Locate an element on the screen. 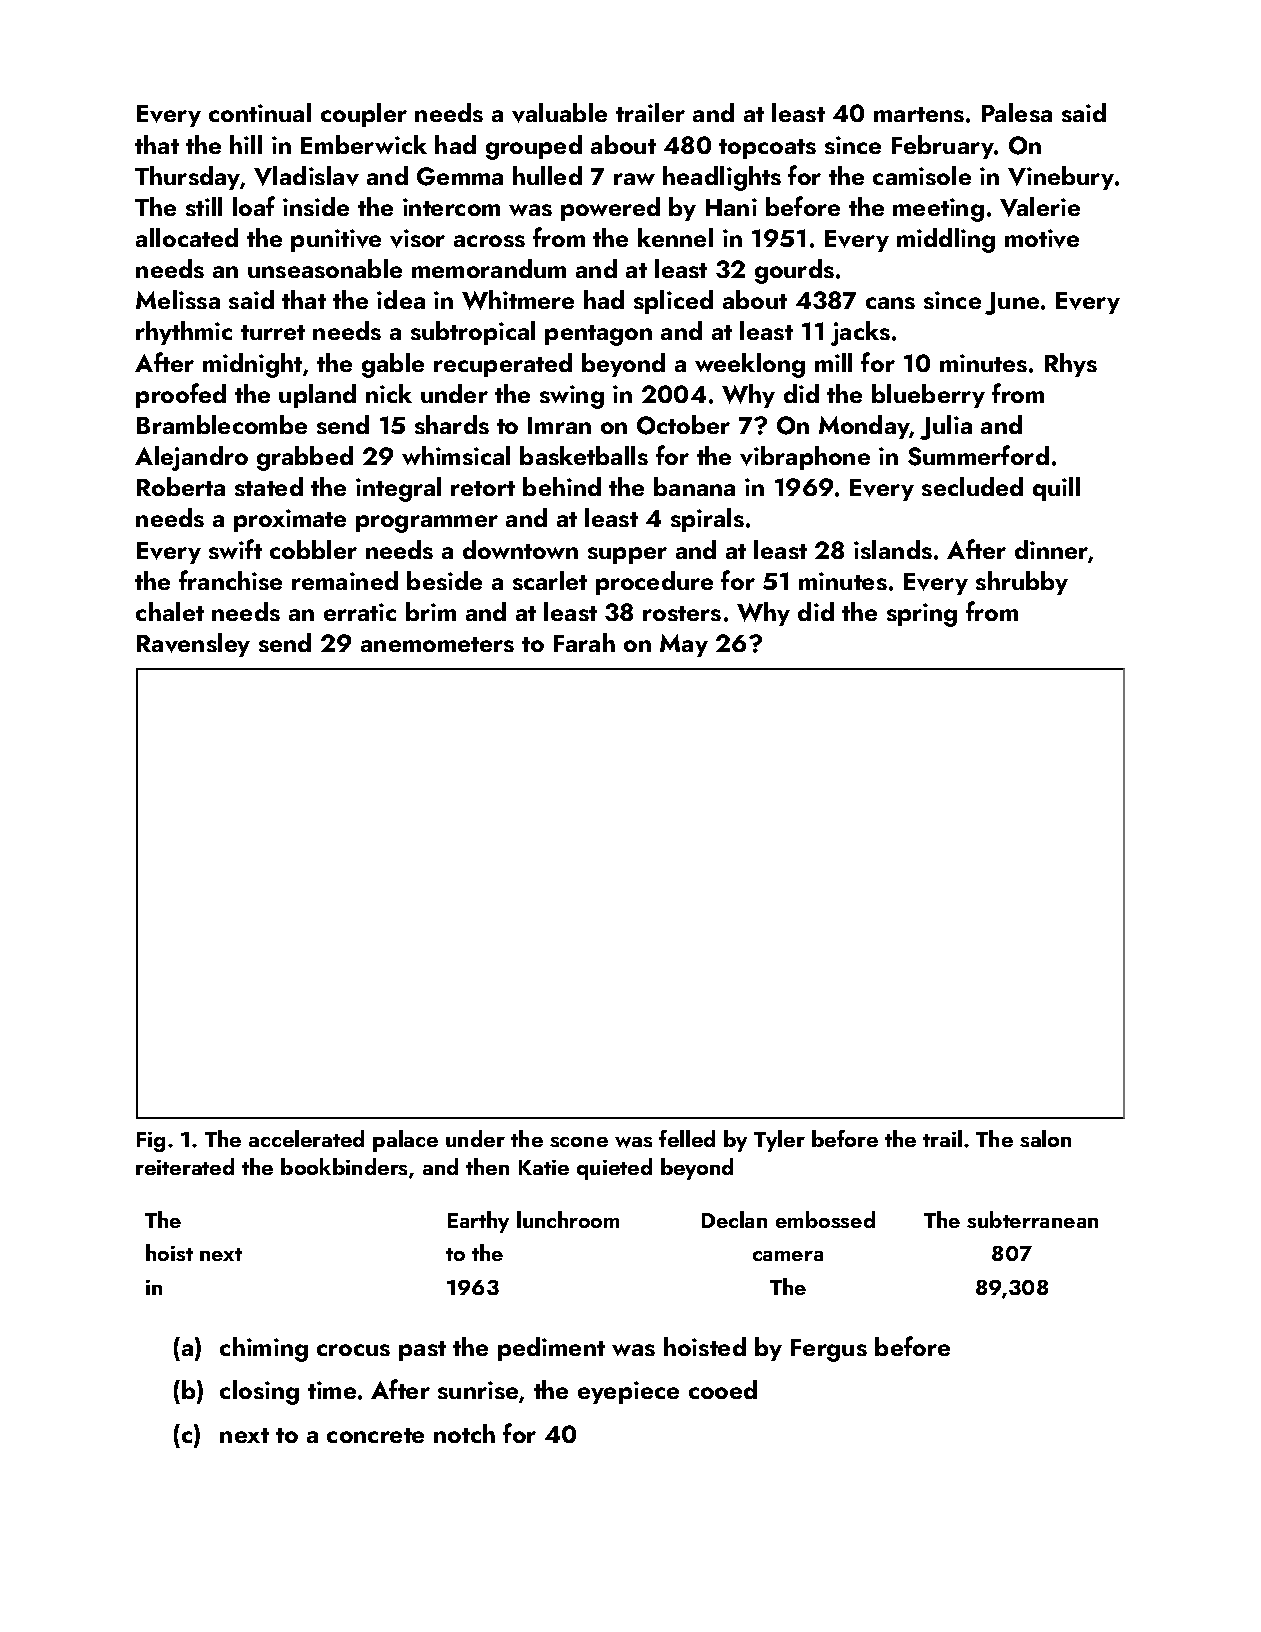 The height and width of the screenshot is (1632, 1261). Fig is located at coordinates (151, 1142).
